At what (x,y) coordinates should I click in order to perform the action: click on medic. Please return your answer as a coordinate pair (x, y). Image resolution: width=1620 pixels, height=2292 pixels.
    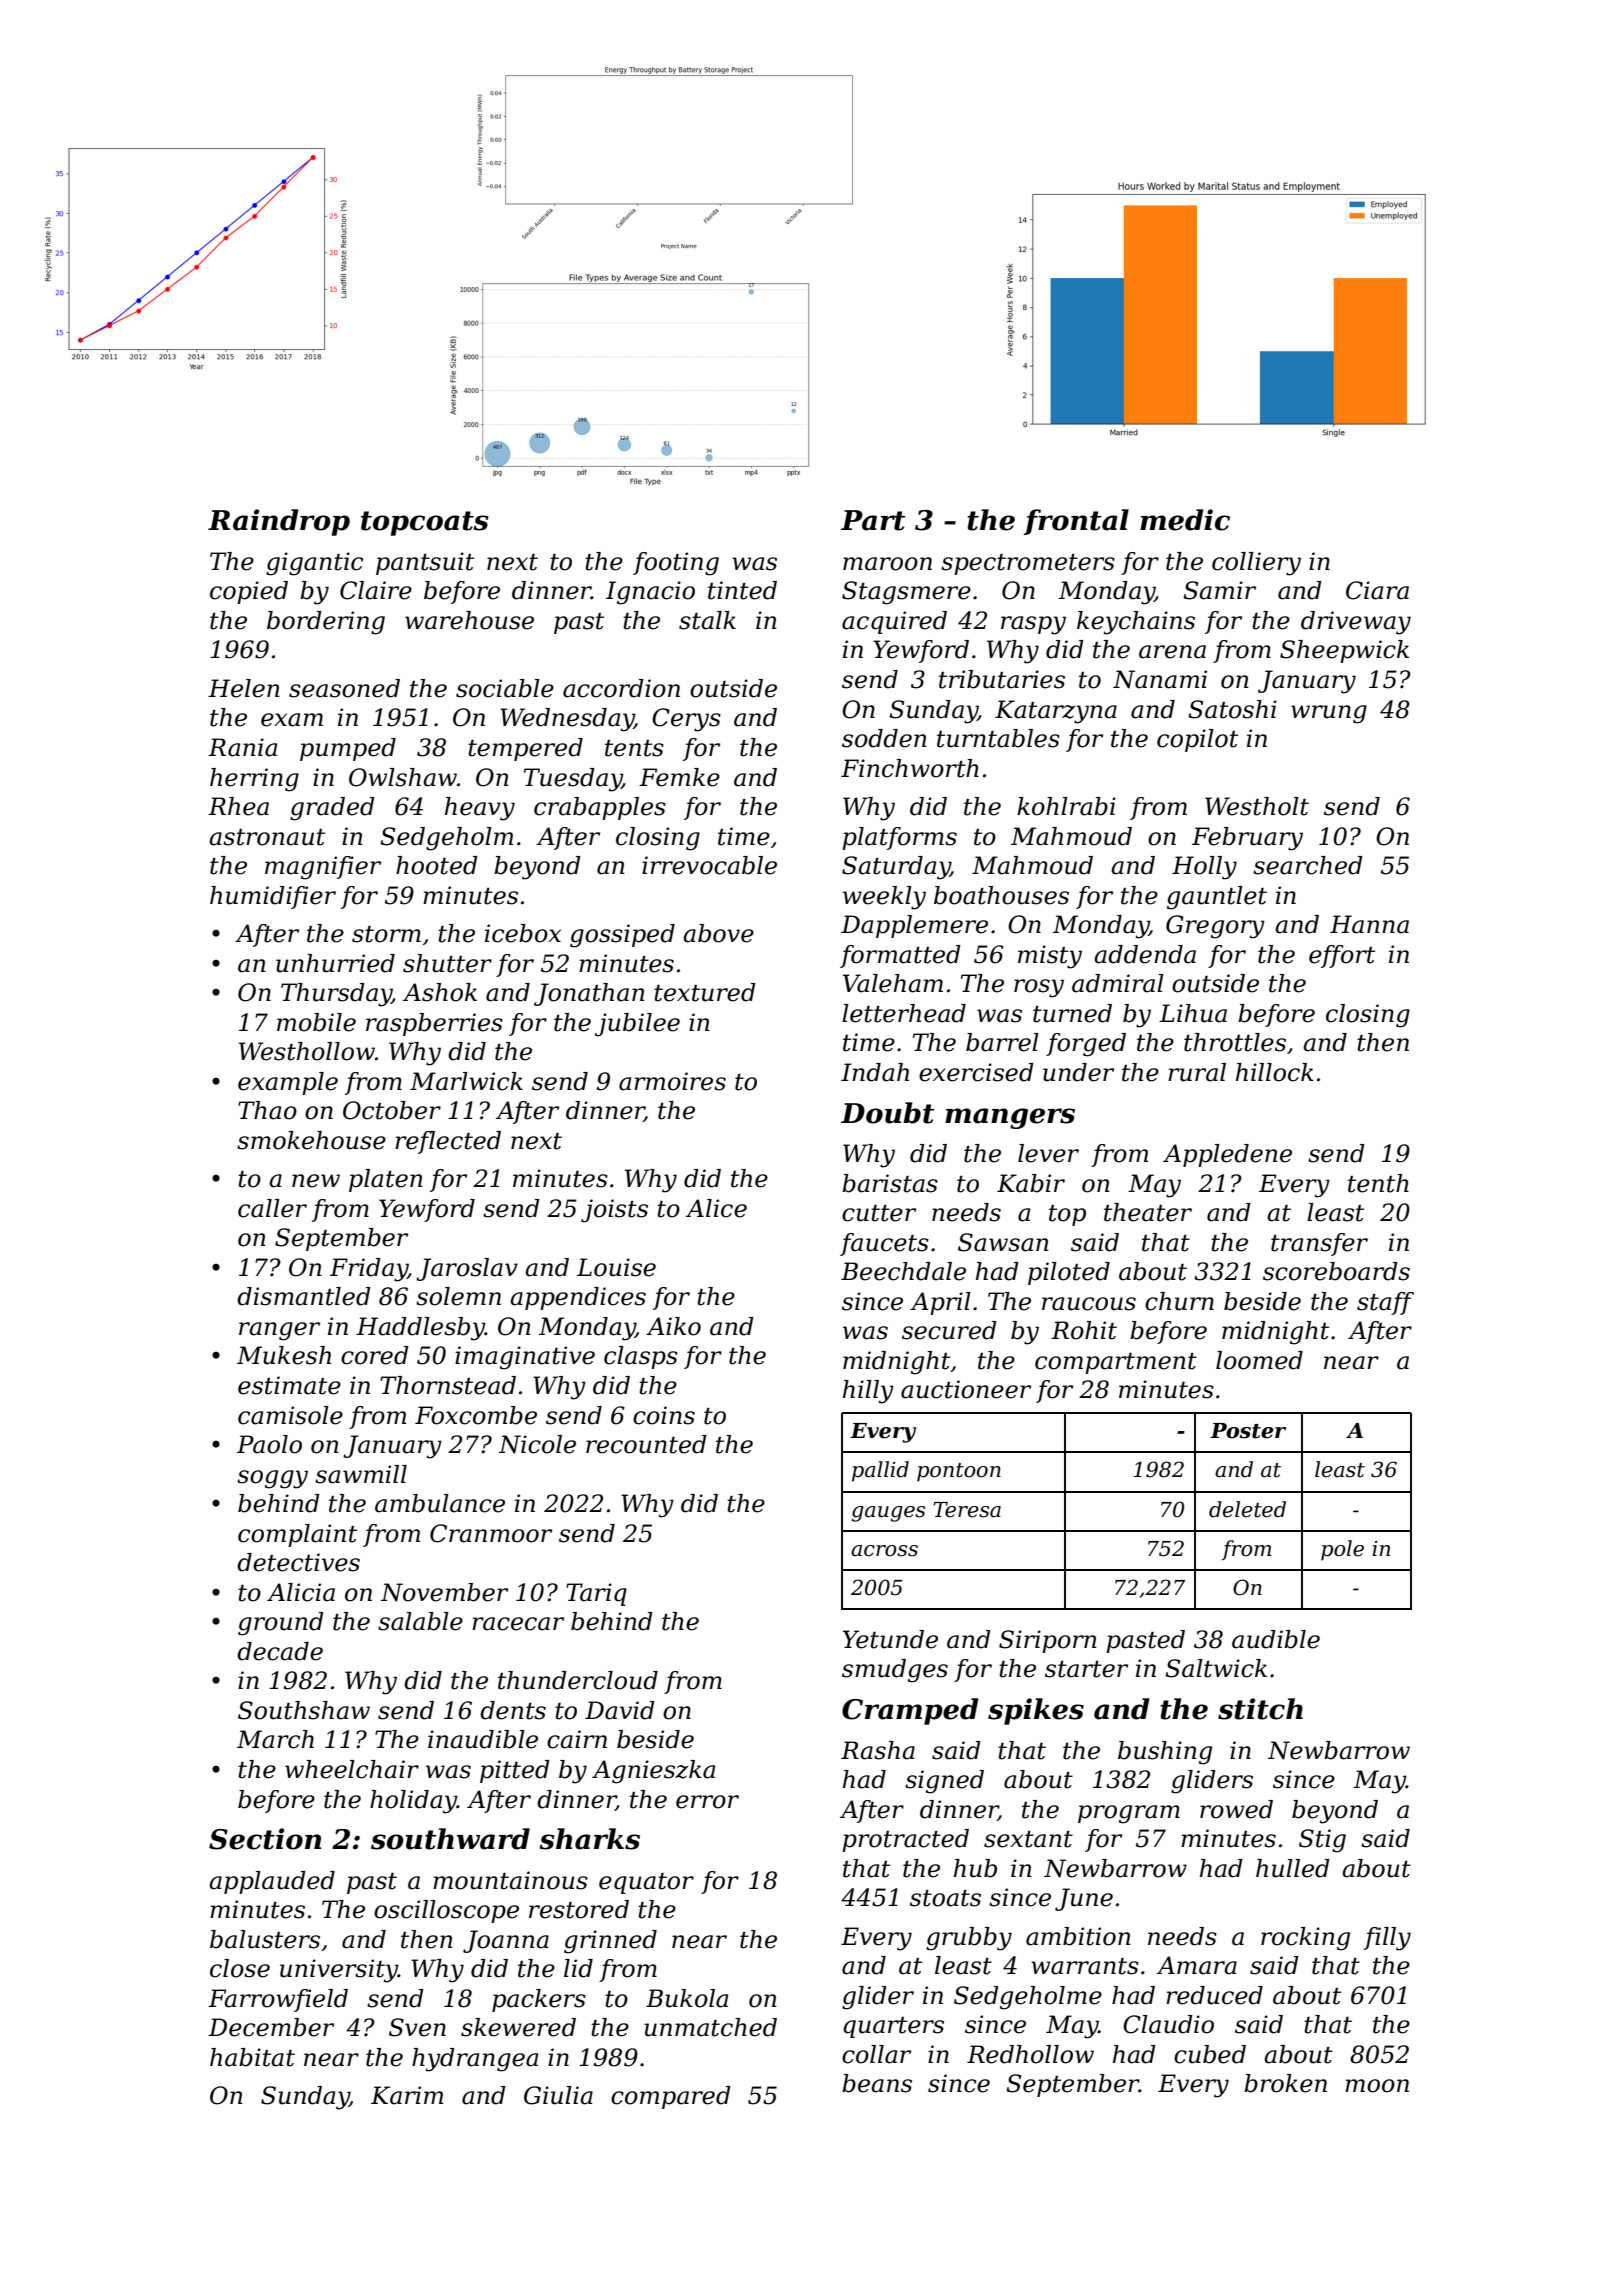
    Looking at the image, I should click on (1185, 520).
